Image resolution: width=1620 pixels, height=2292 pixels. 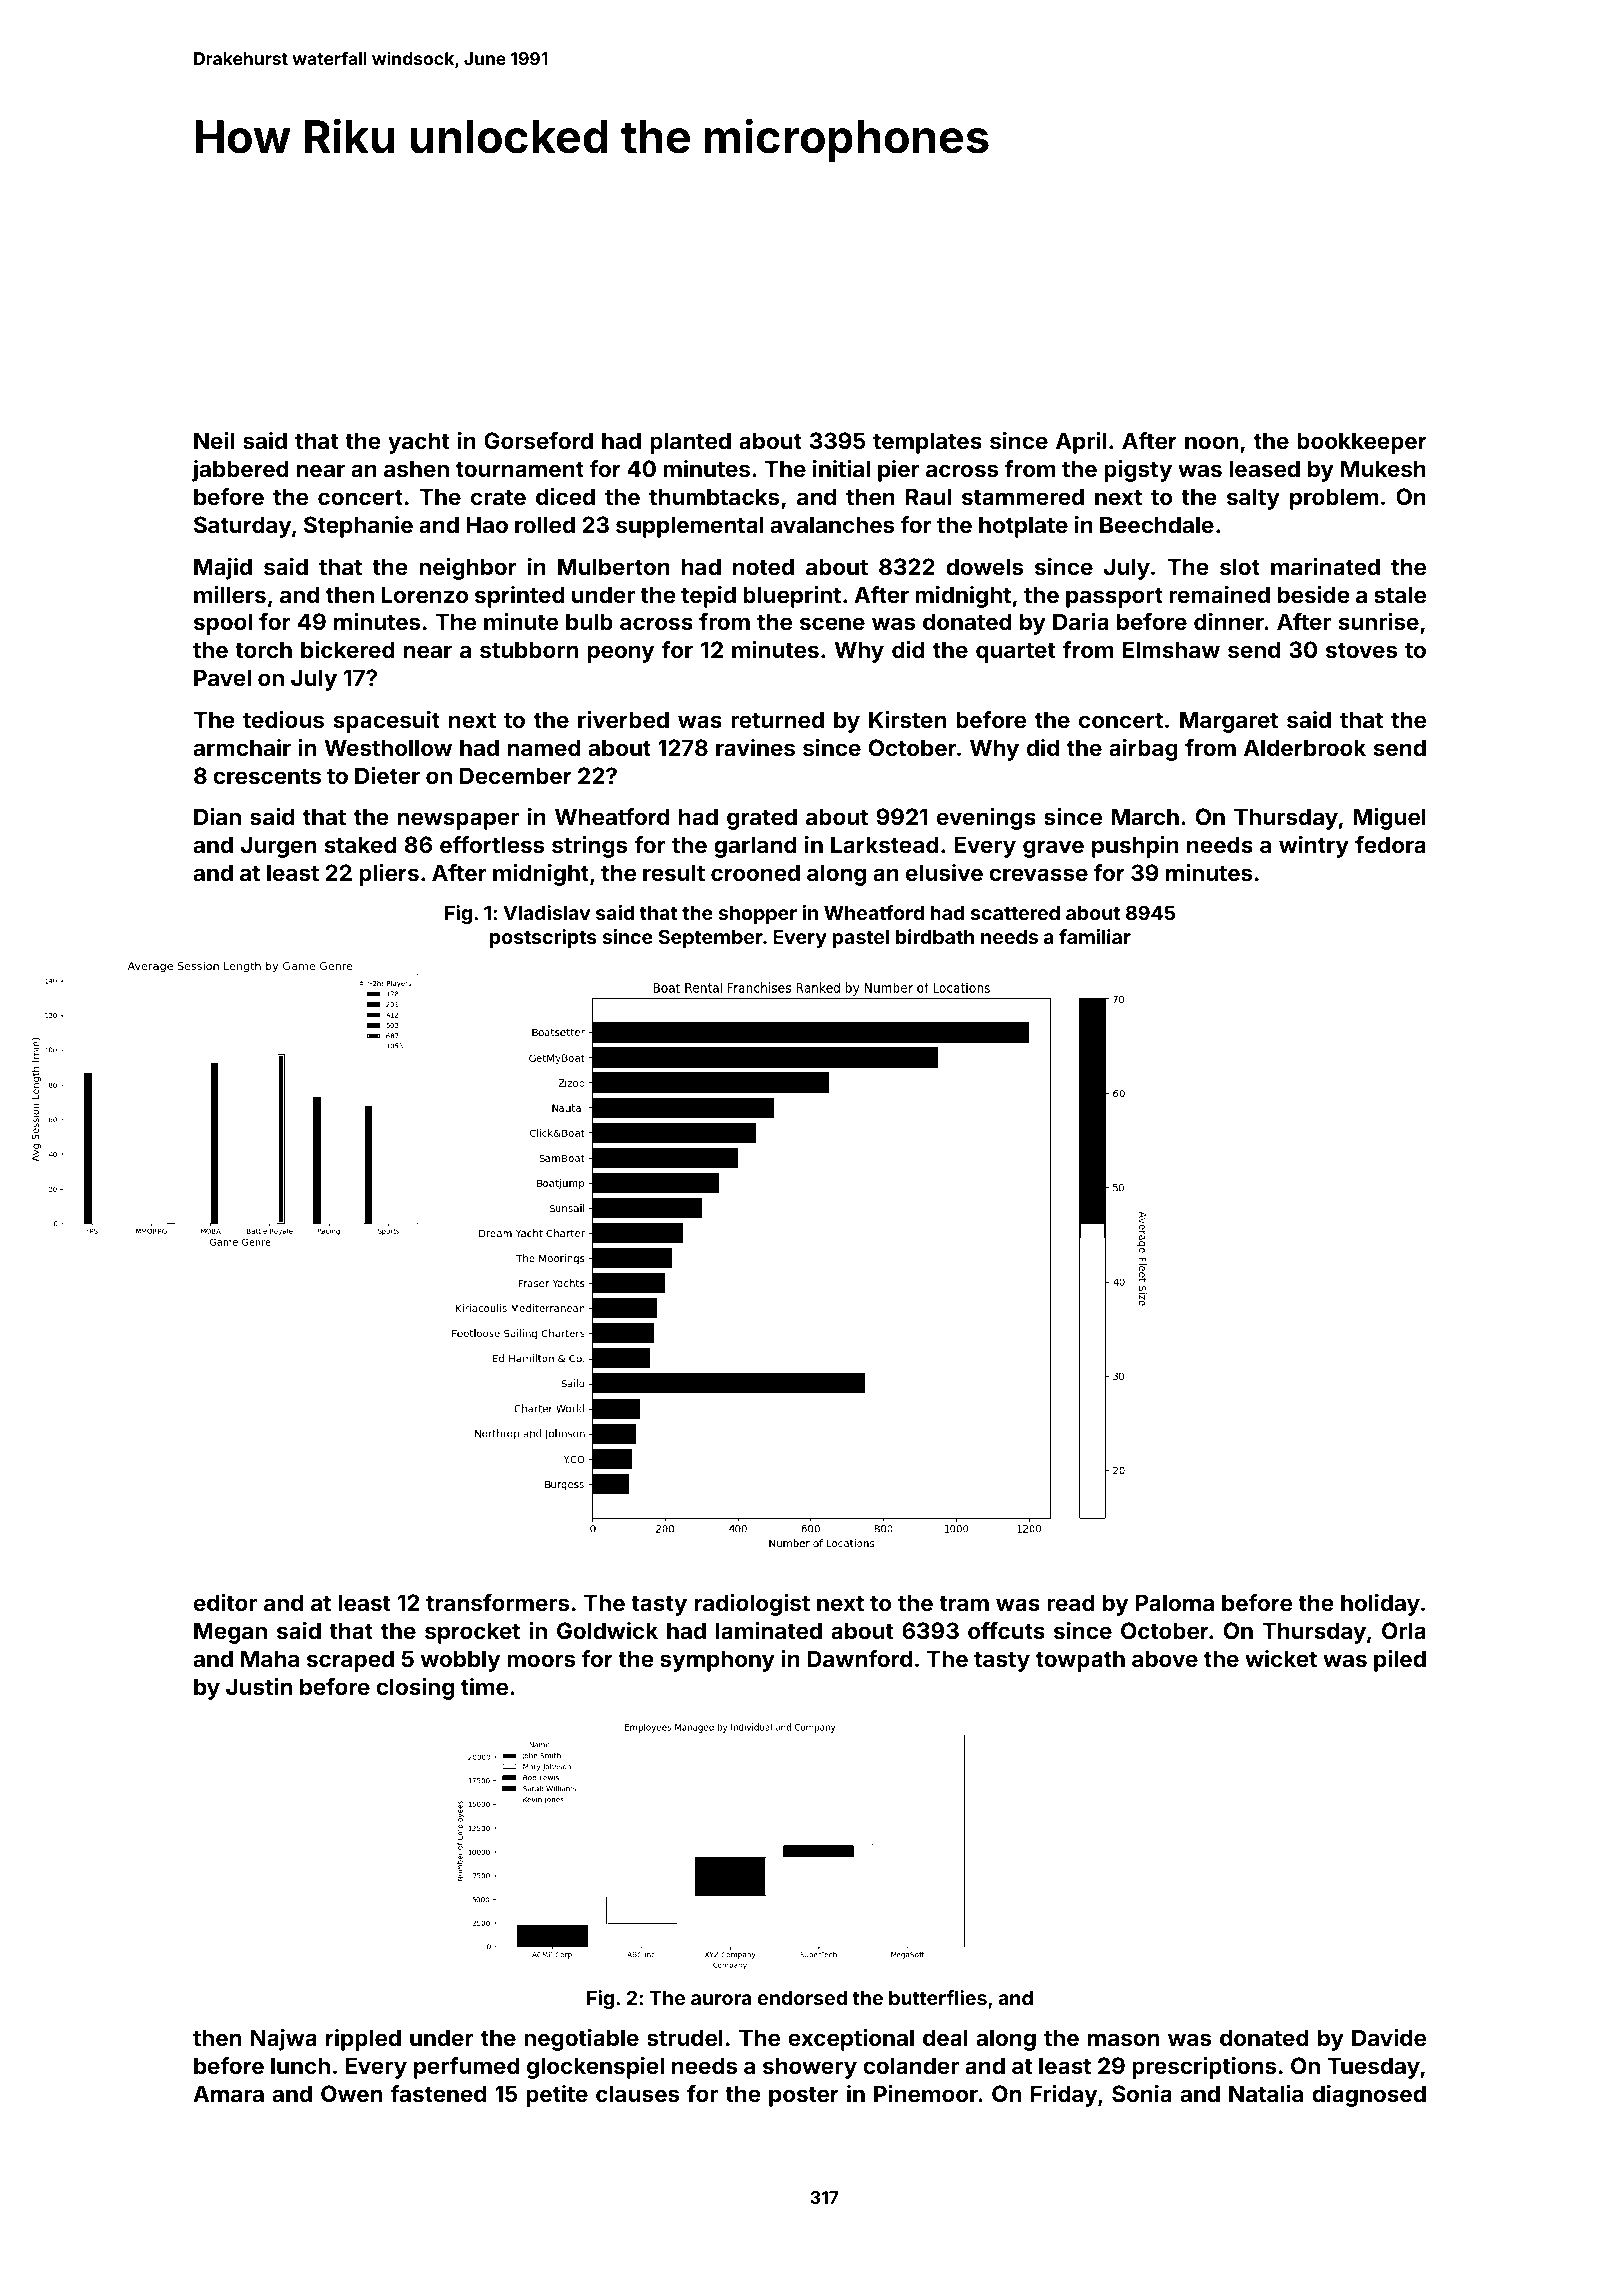 What do you see at coordinates (859, 1658) in the image?
I see `Dawnford` at bounding box center [859, 1658].
